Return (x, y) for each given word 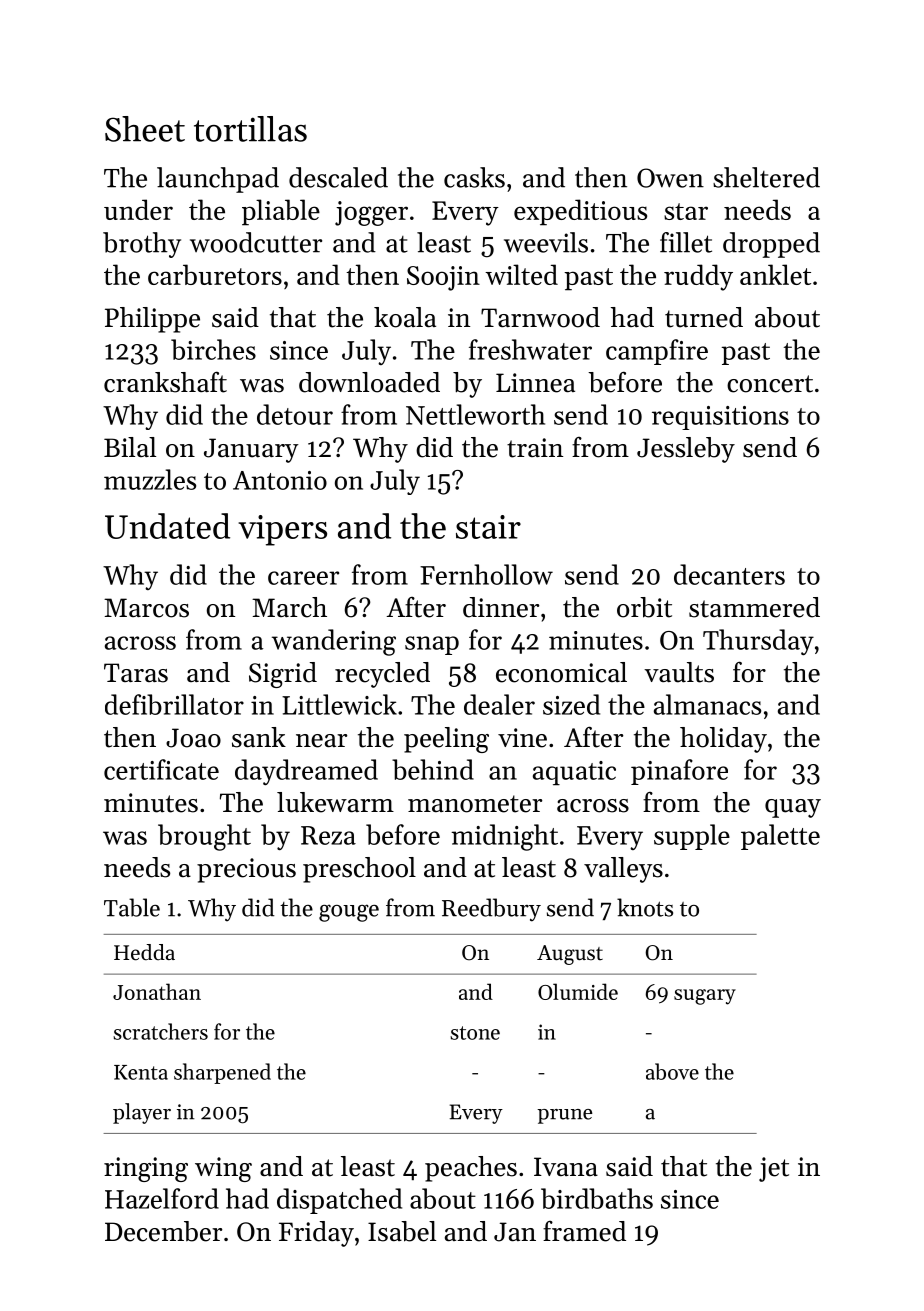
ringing (146, 1169)
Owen (670, 178)
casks (474, 177)
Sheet (145, 129)
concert (770, 384)
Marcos (146, 608)
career (303, 578)
